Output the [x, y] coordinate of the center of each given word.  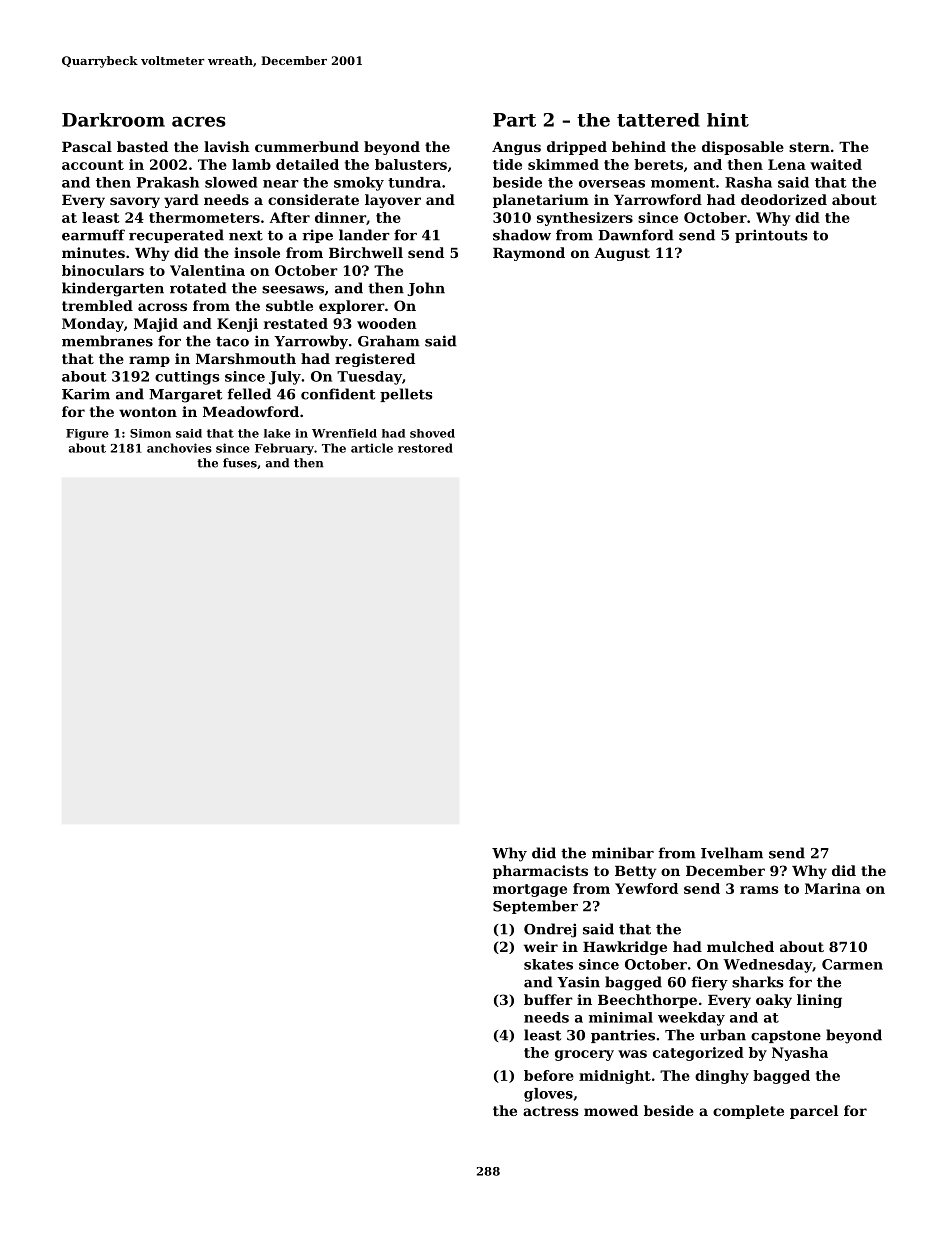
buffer [548, 999]
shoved [432, 433]
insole [257, 252]
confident [338, 394]
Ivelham [732, 853]
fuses [240, 463]
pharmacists [540, 872]
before [549, 1075]
